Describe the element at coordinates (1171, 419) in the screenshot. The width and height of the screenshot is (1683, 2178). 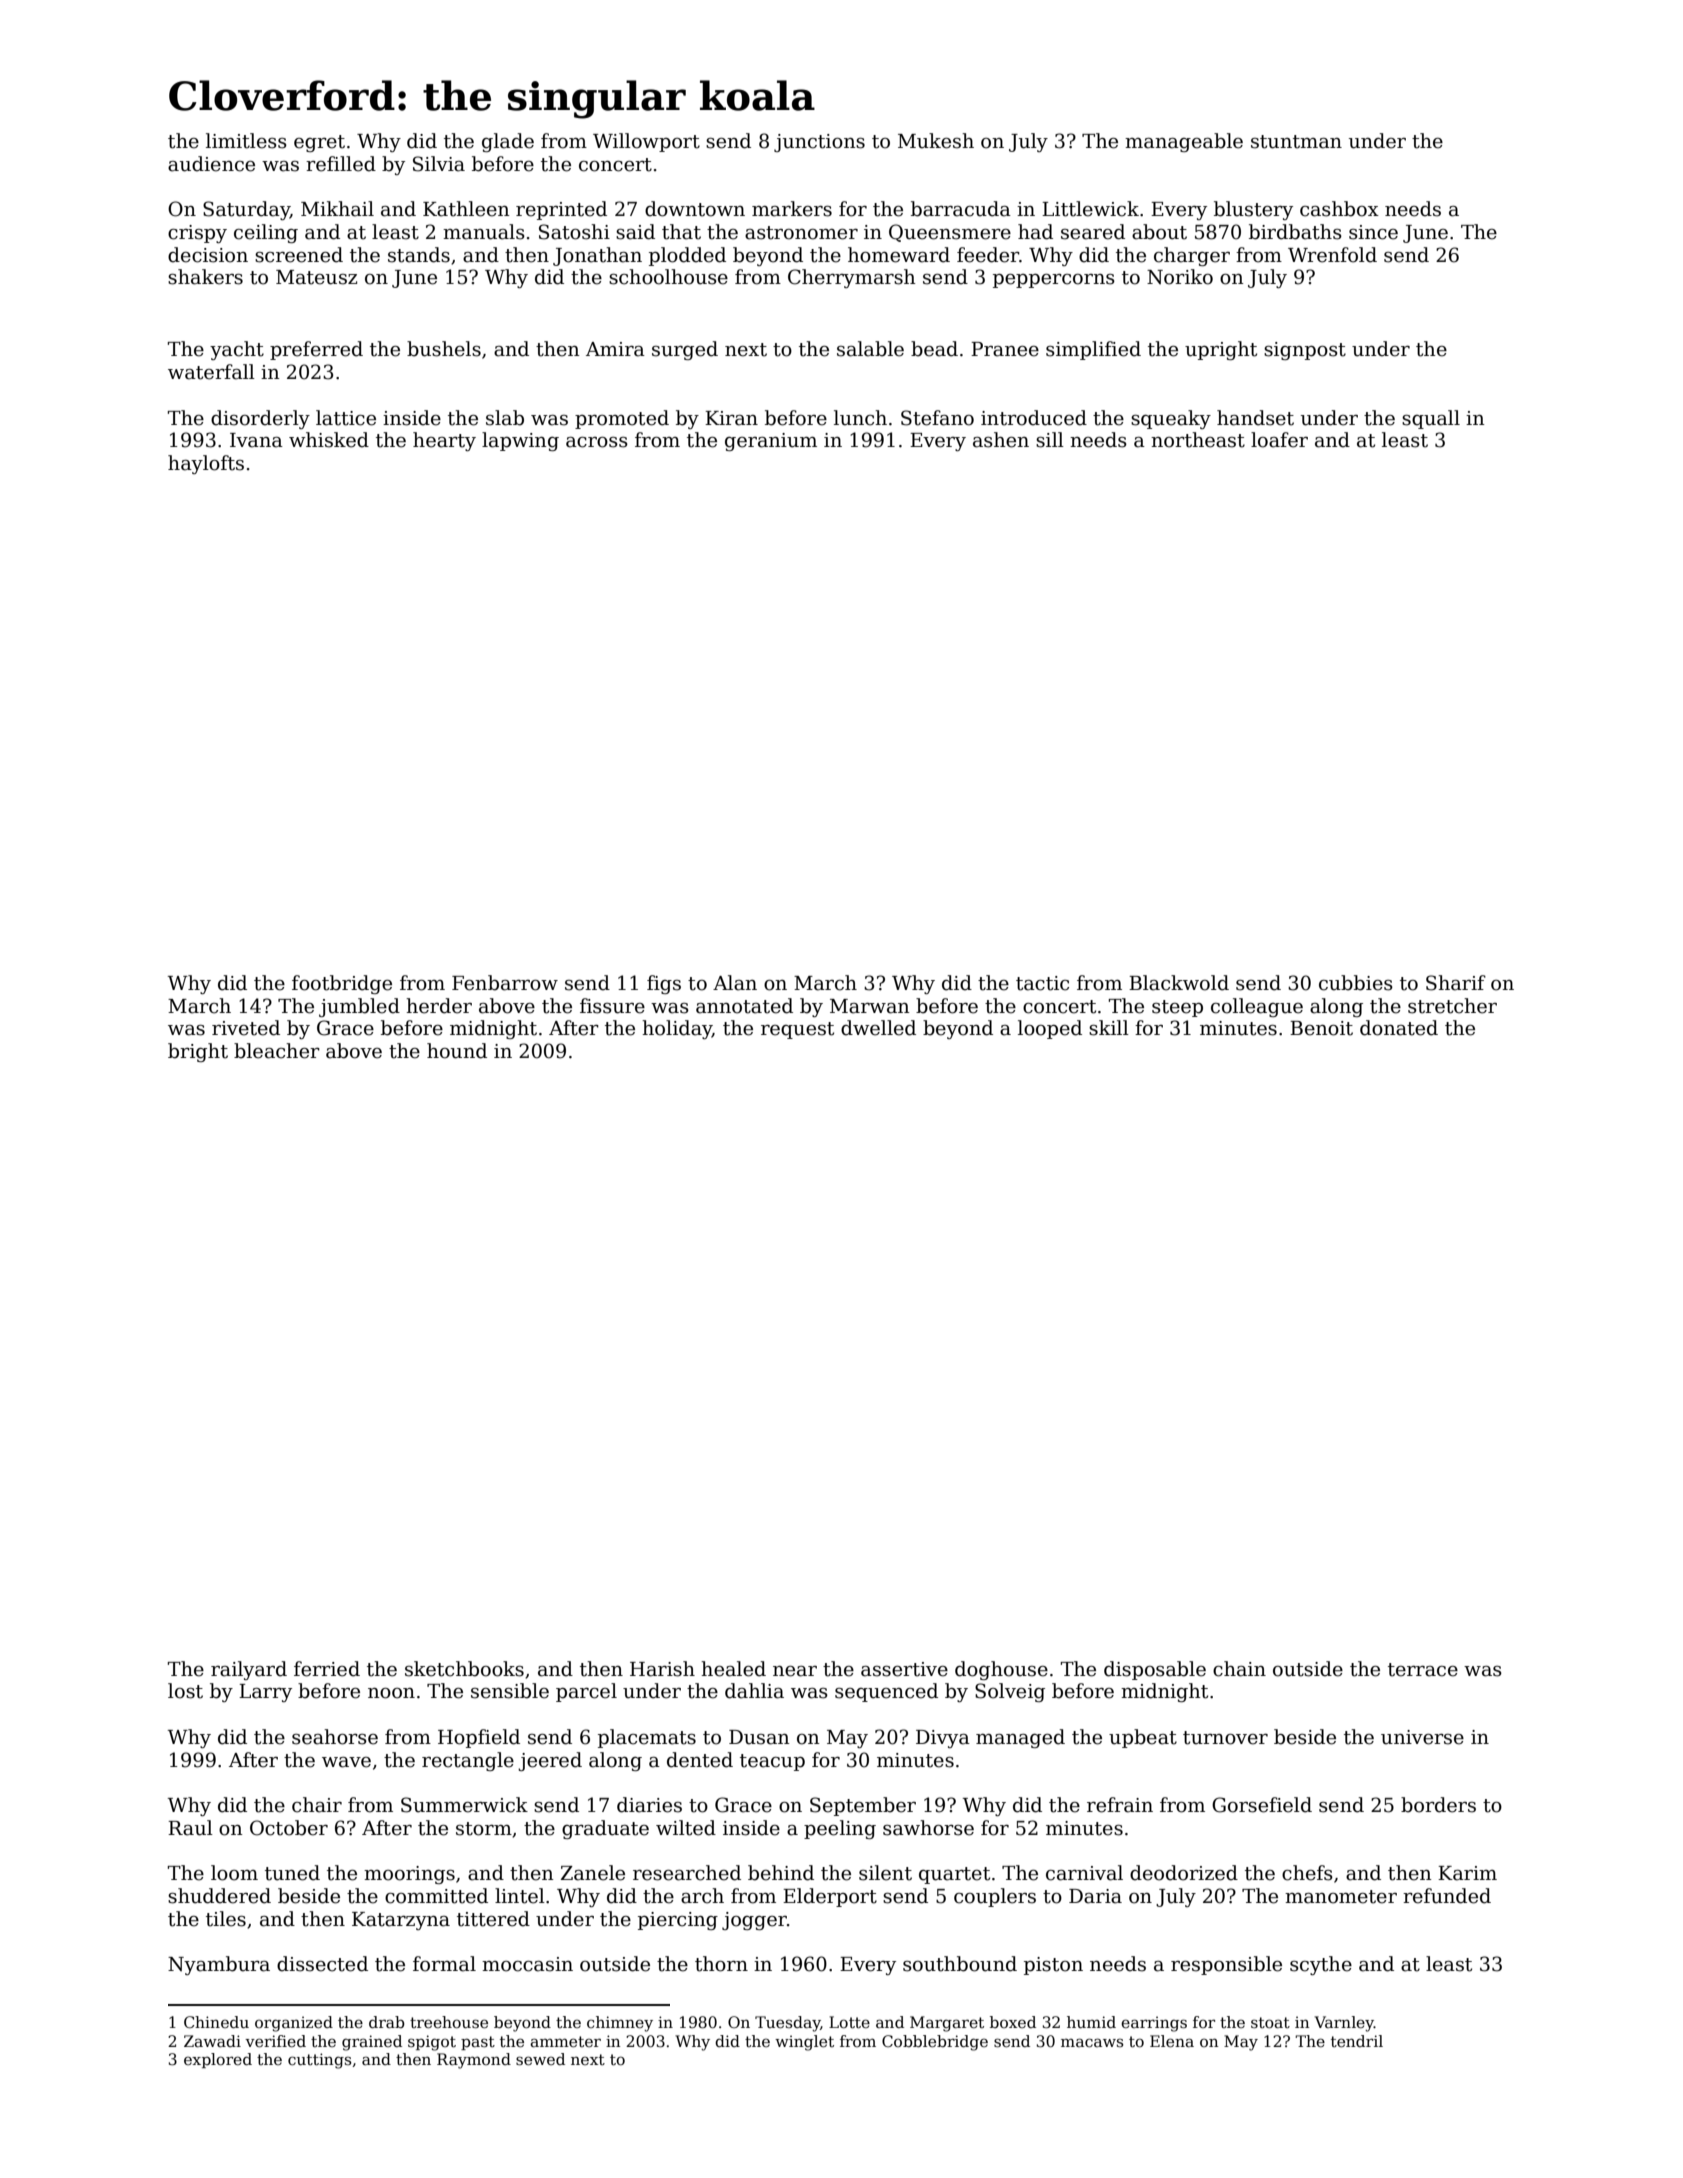
I see `squeaky` at that location.
